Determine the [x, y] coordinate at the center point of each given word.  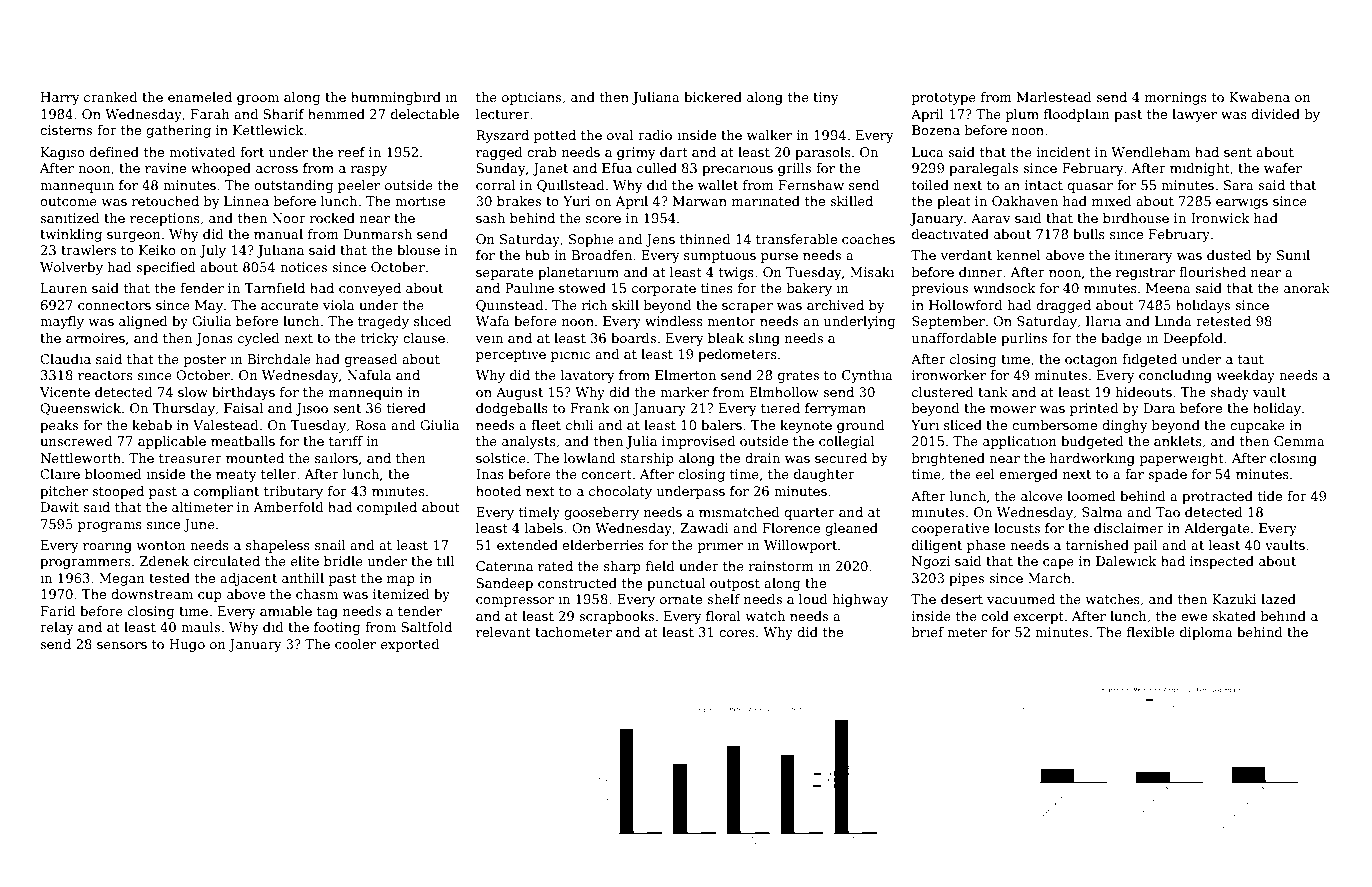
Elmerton [685, 375]
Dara [1159, 408]
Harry [60, 98]
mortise [420, 201]
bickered [713, 97]
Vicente [65, 392]
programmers [85, 564]
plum [1022, 115]
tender [420, 611]
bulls [1089, 234]
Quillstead [571, 186]
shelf [723, 599]
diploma [1206, 633]
